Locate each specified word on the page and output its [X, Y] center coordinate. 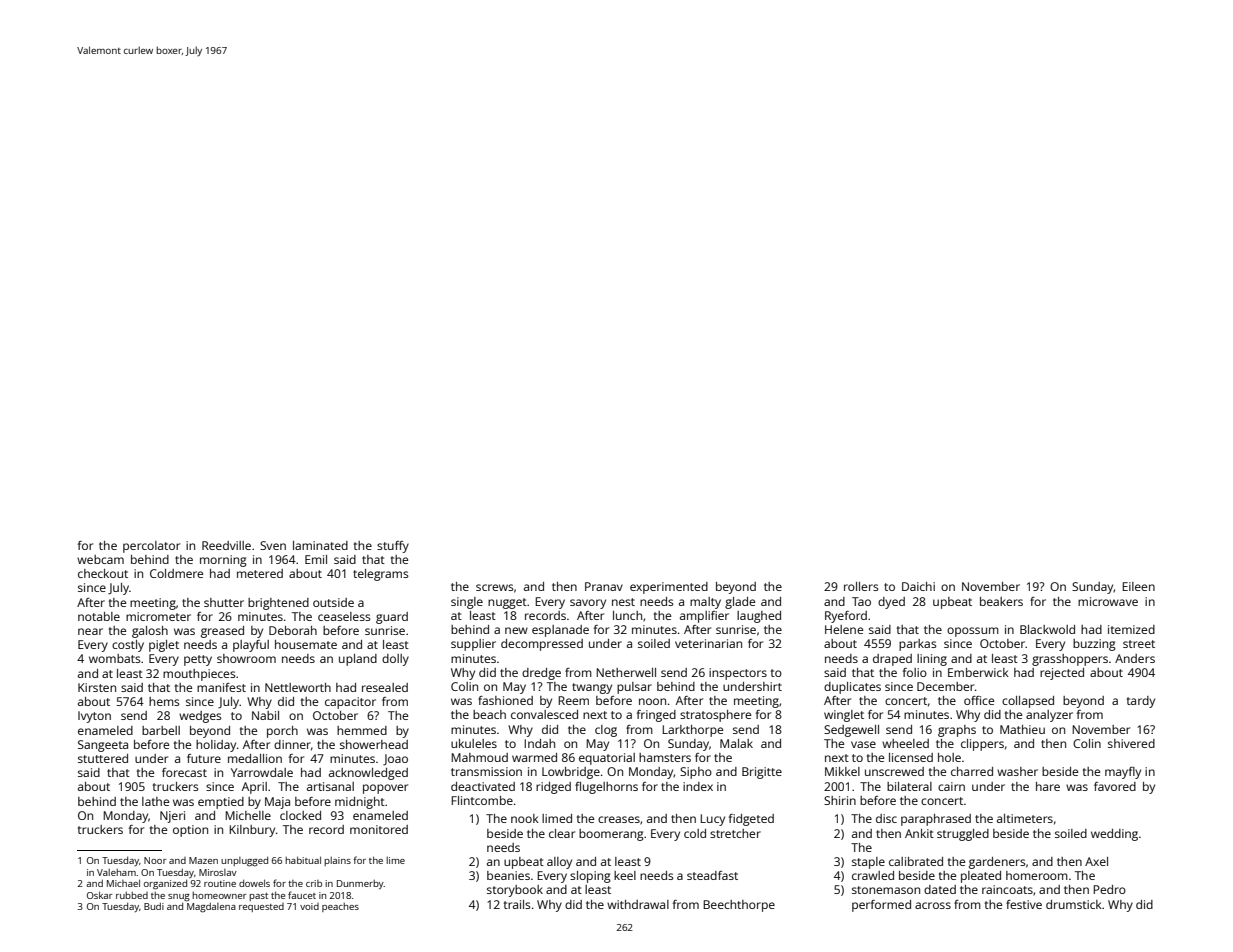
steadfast [712, 875]
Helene [844, 629]
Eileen [1138, 586]
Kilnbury [252, 831]
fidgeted [751, 820]
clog [606, 731]
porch [282, 732]
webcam [100, 559]
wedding [1114, 835]
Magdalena [211, 907]
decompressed [542, 645]
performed [881, 906]
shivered [1131, 743]
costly [128, 646]
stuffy [393, 547]
